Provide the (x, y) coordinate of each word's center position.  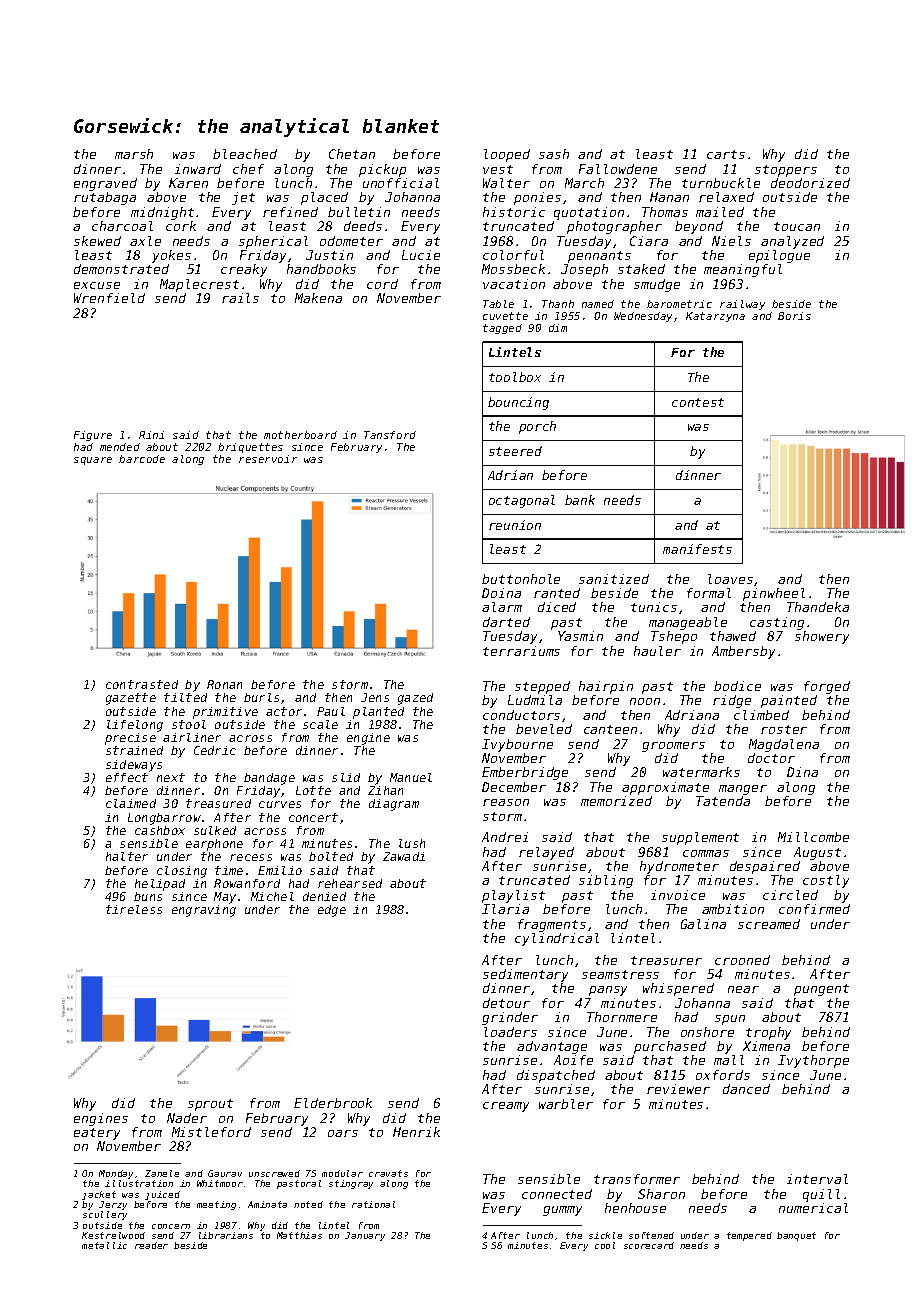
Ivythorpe (813, 1061)
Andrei (505, 837)
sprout (210, 1105)
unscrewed (274, 1173)
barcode (142, 459)
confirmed (814, 909)
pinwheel (774, 594)
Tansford (390, 435)
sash (554, 154)
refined (290, 212)
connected (557, 1194)
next (171, 777)
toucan (797, 226)
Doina (501, 593)
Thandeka (818, 607)
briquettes (250, 448)
